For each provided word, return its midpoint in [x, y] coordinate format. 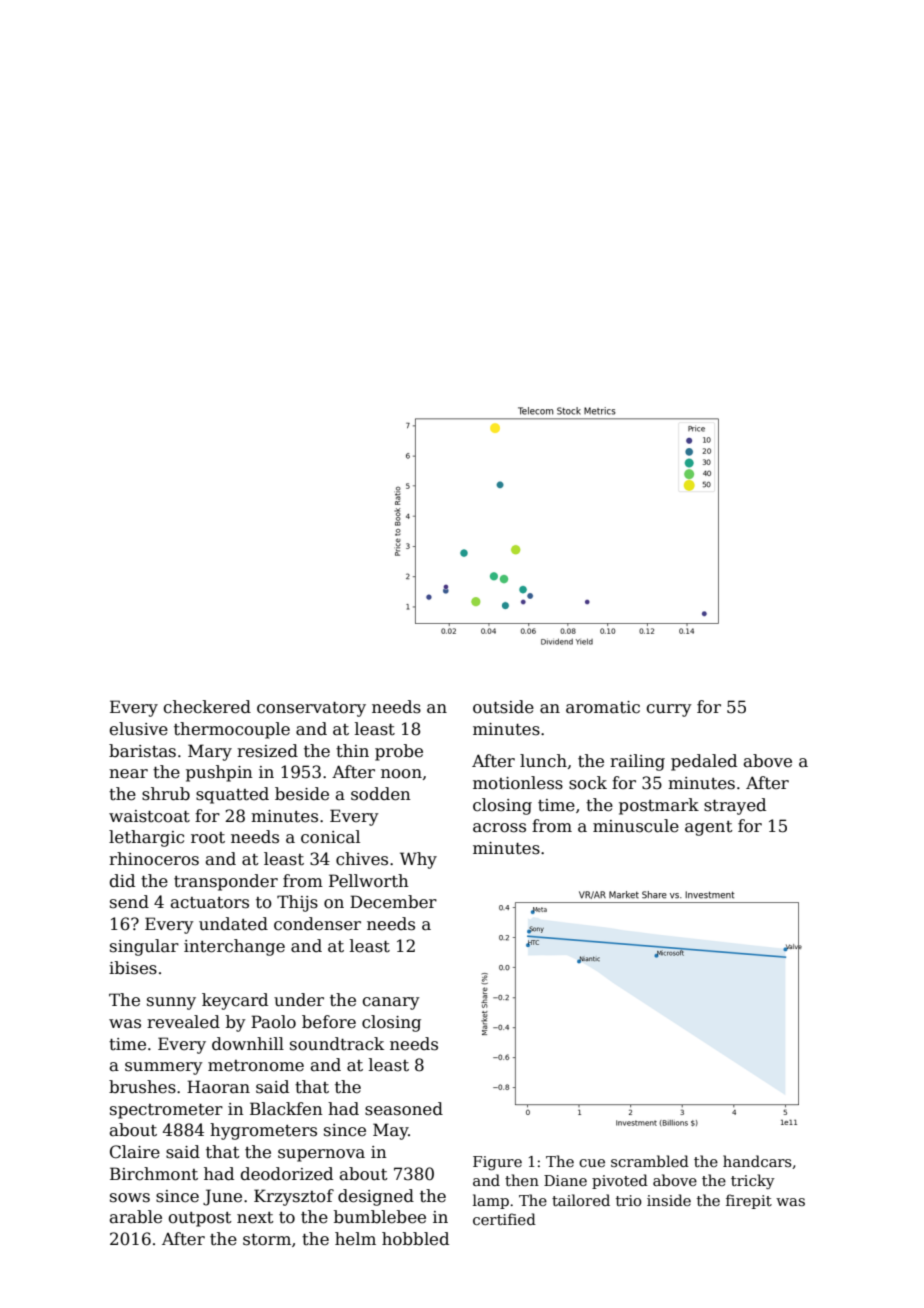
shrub [166, 794]
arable [136, 1217]
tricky [753, 1181]
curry [669, 710]
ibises [133, 968]
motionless [518, 783]
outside [503, 707]
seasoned [404, 1109]
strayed [735, 806]
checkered [207, 707]
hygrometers [263, 1131]
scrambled [650, 1161]
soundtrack [337, 1044]
